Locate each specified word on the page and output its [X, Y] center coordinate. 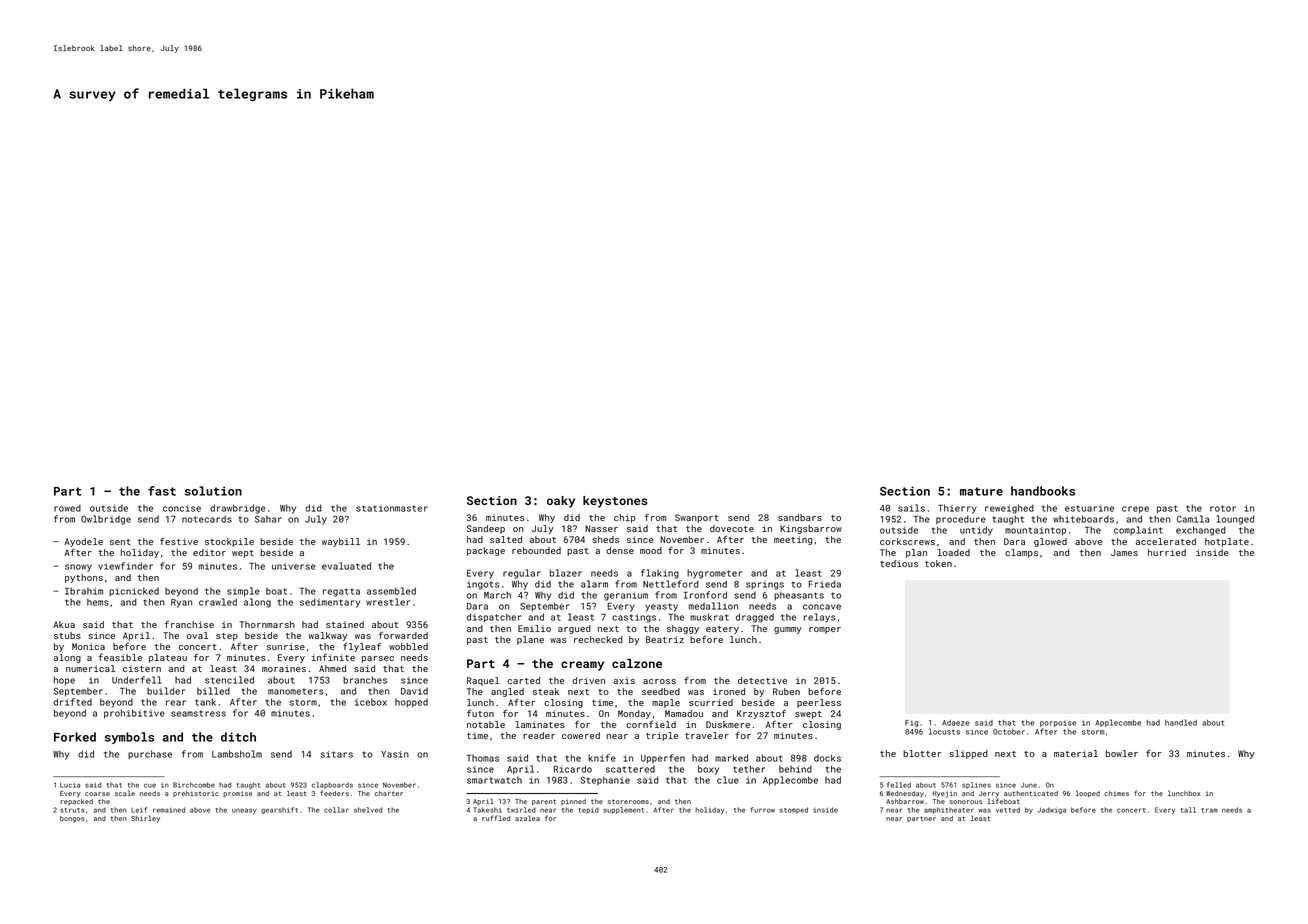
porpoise [1058, 723]
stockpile [229, 542]
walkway [327, 636]
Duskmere [728, 724]
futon [480, 713]
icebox [371, 702]
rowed [67, 508]
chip [625, 518]
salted [506, 539]
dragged [755, 618]
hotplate [1227, 542]
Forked [75, 737]
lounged [1235, 520]
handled [1181, 722]
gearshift [279, 810]
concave [822, 607]
